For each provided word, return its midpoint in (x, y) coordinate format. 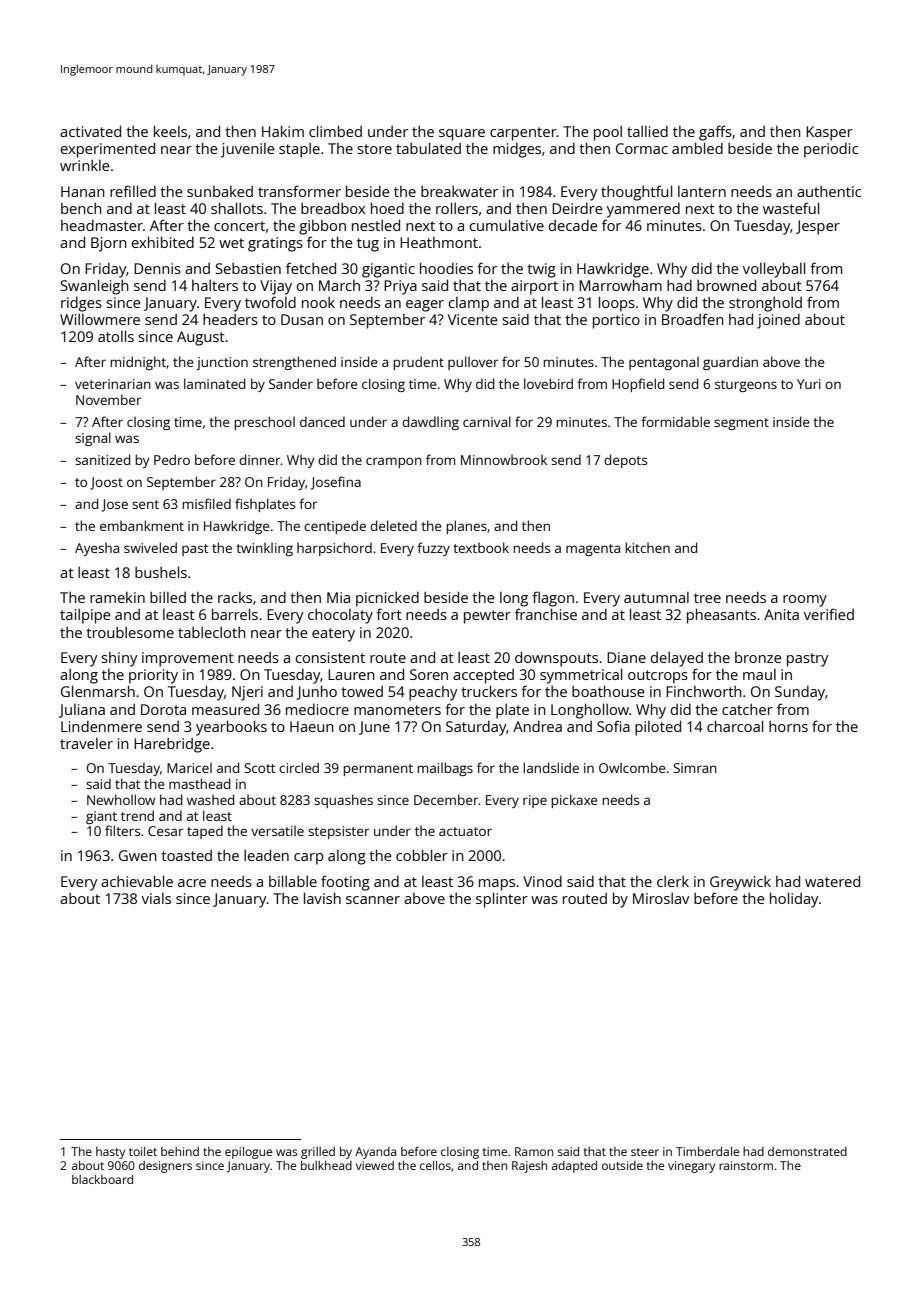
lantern (702, 191)
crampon (394, 462)
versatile (277, 830)
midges (517, 150)
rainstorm (746, 1165)
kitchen (647, 547)
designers (165, 1167)
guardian (730, 363)
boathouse (608, 691)
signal (93, 439)
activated (90, 131)
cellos (435, 1165)
